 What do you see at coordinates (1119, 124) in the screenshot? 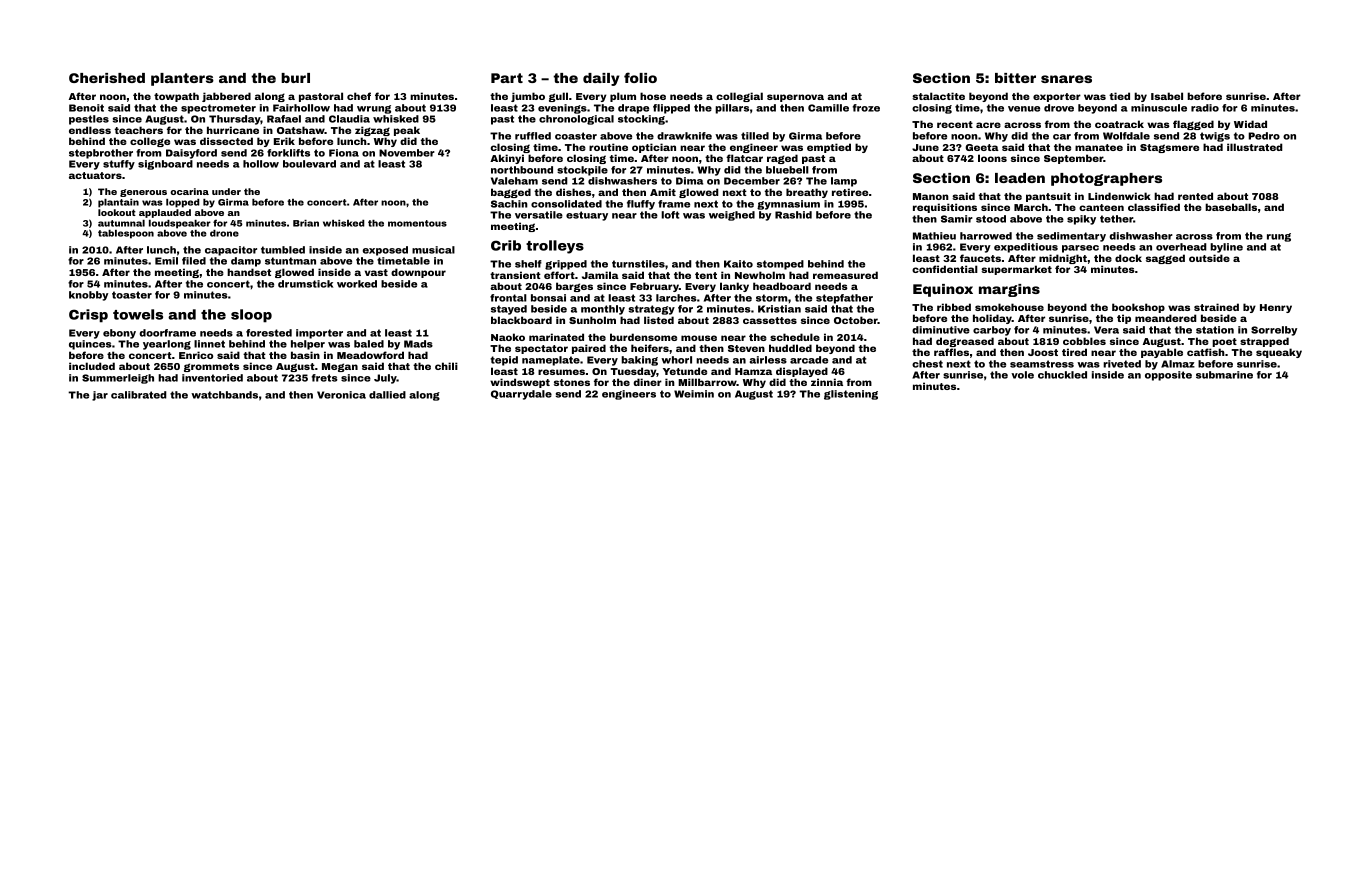
I see `coatrack` at bounding box center [1119, 124].
